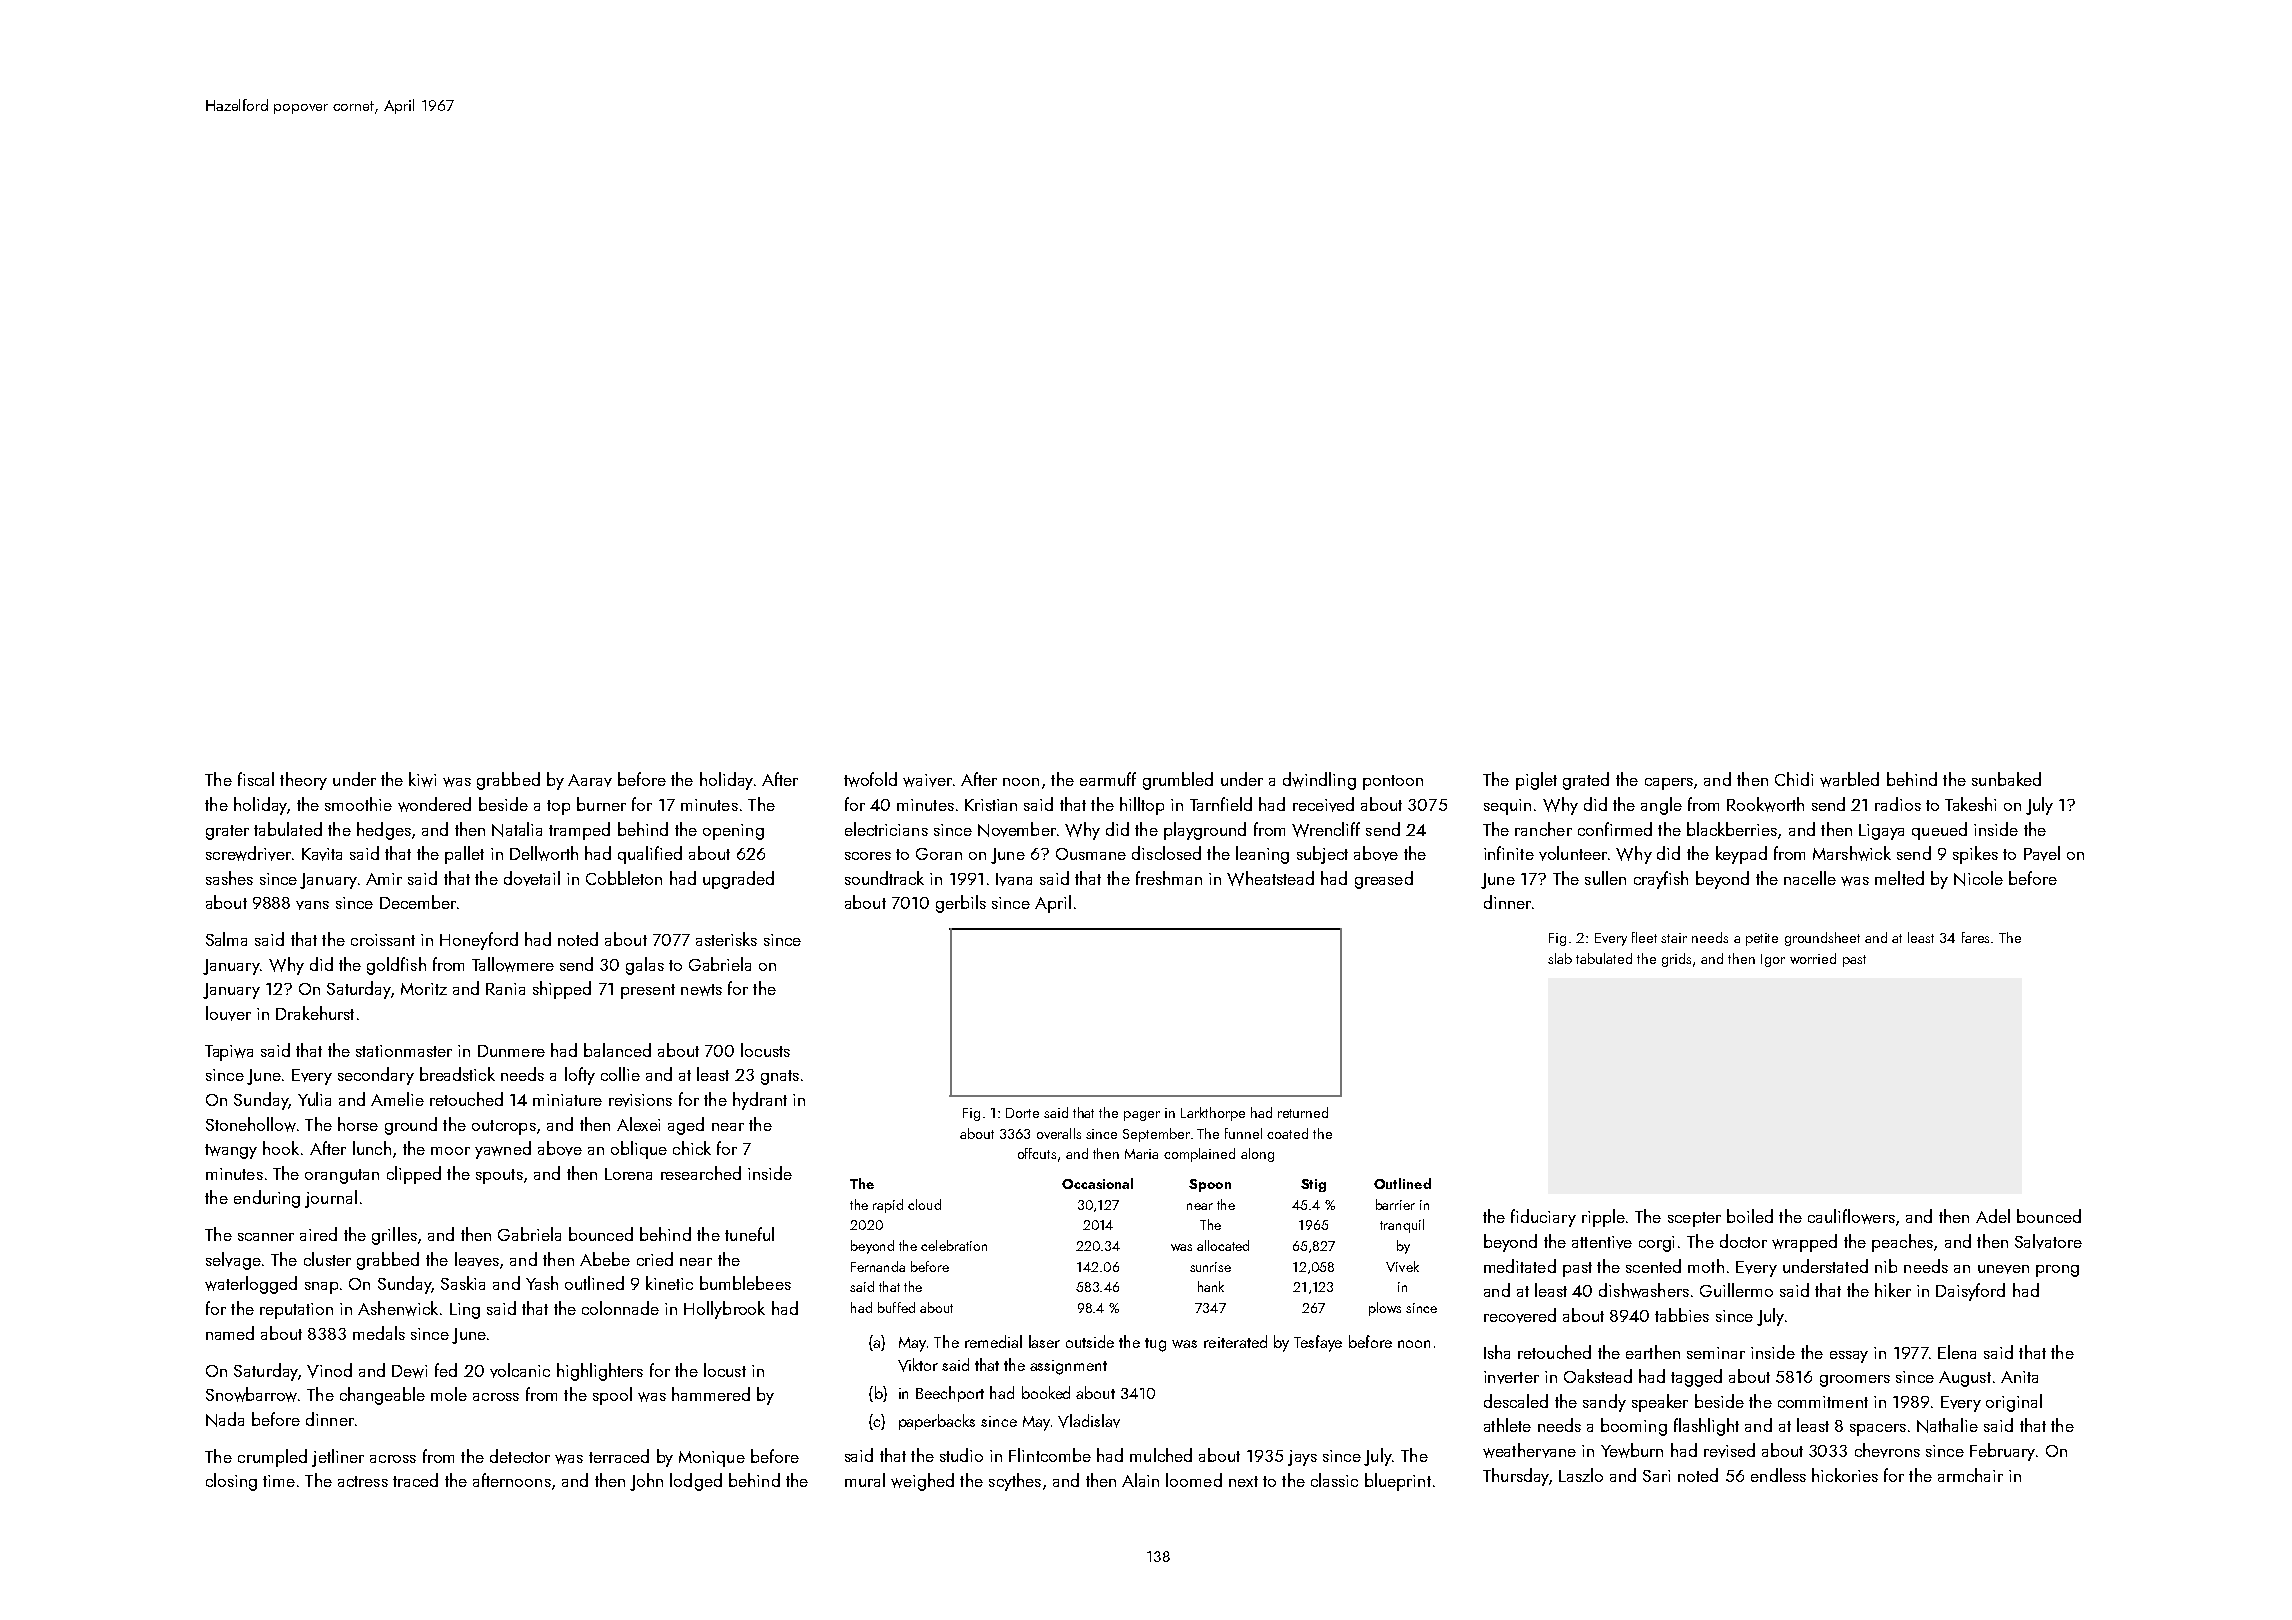  I want to click on grater, so click(227, 832).
